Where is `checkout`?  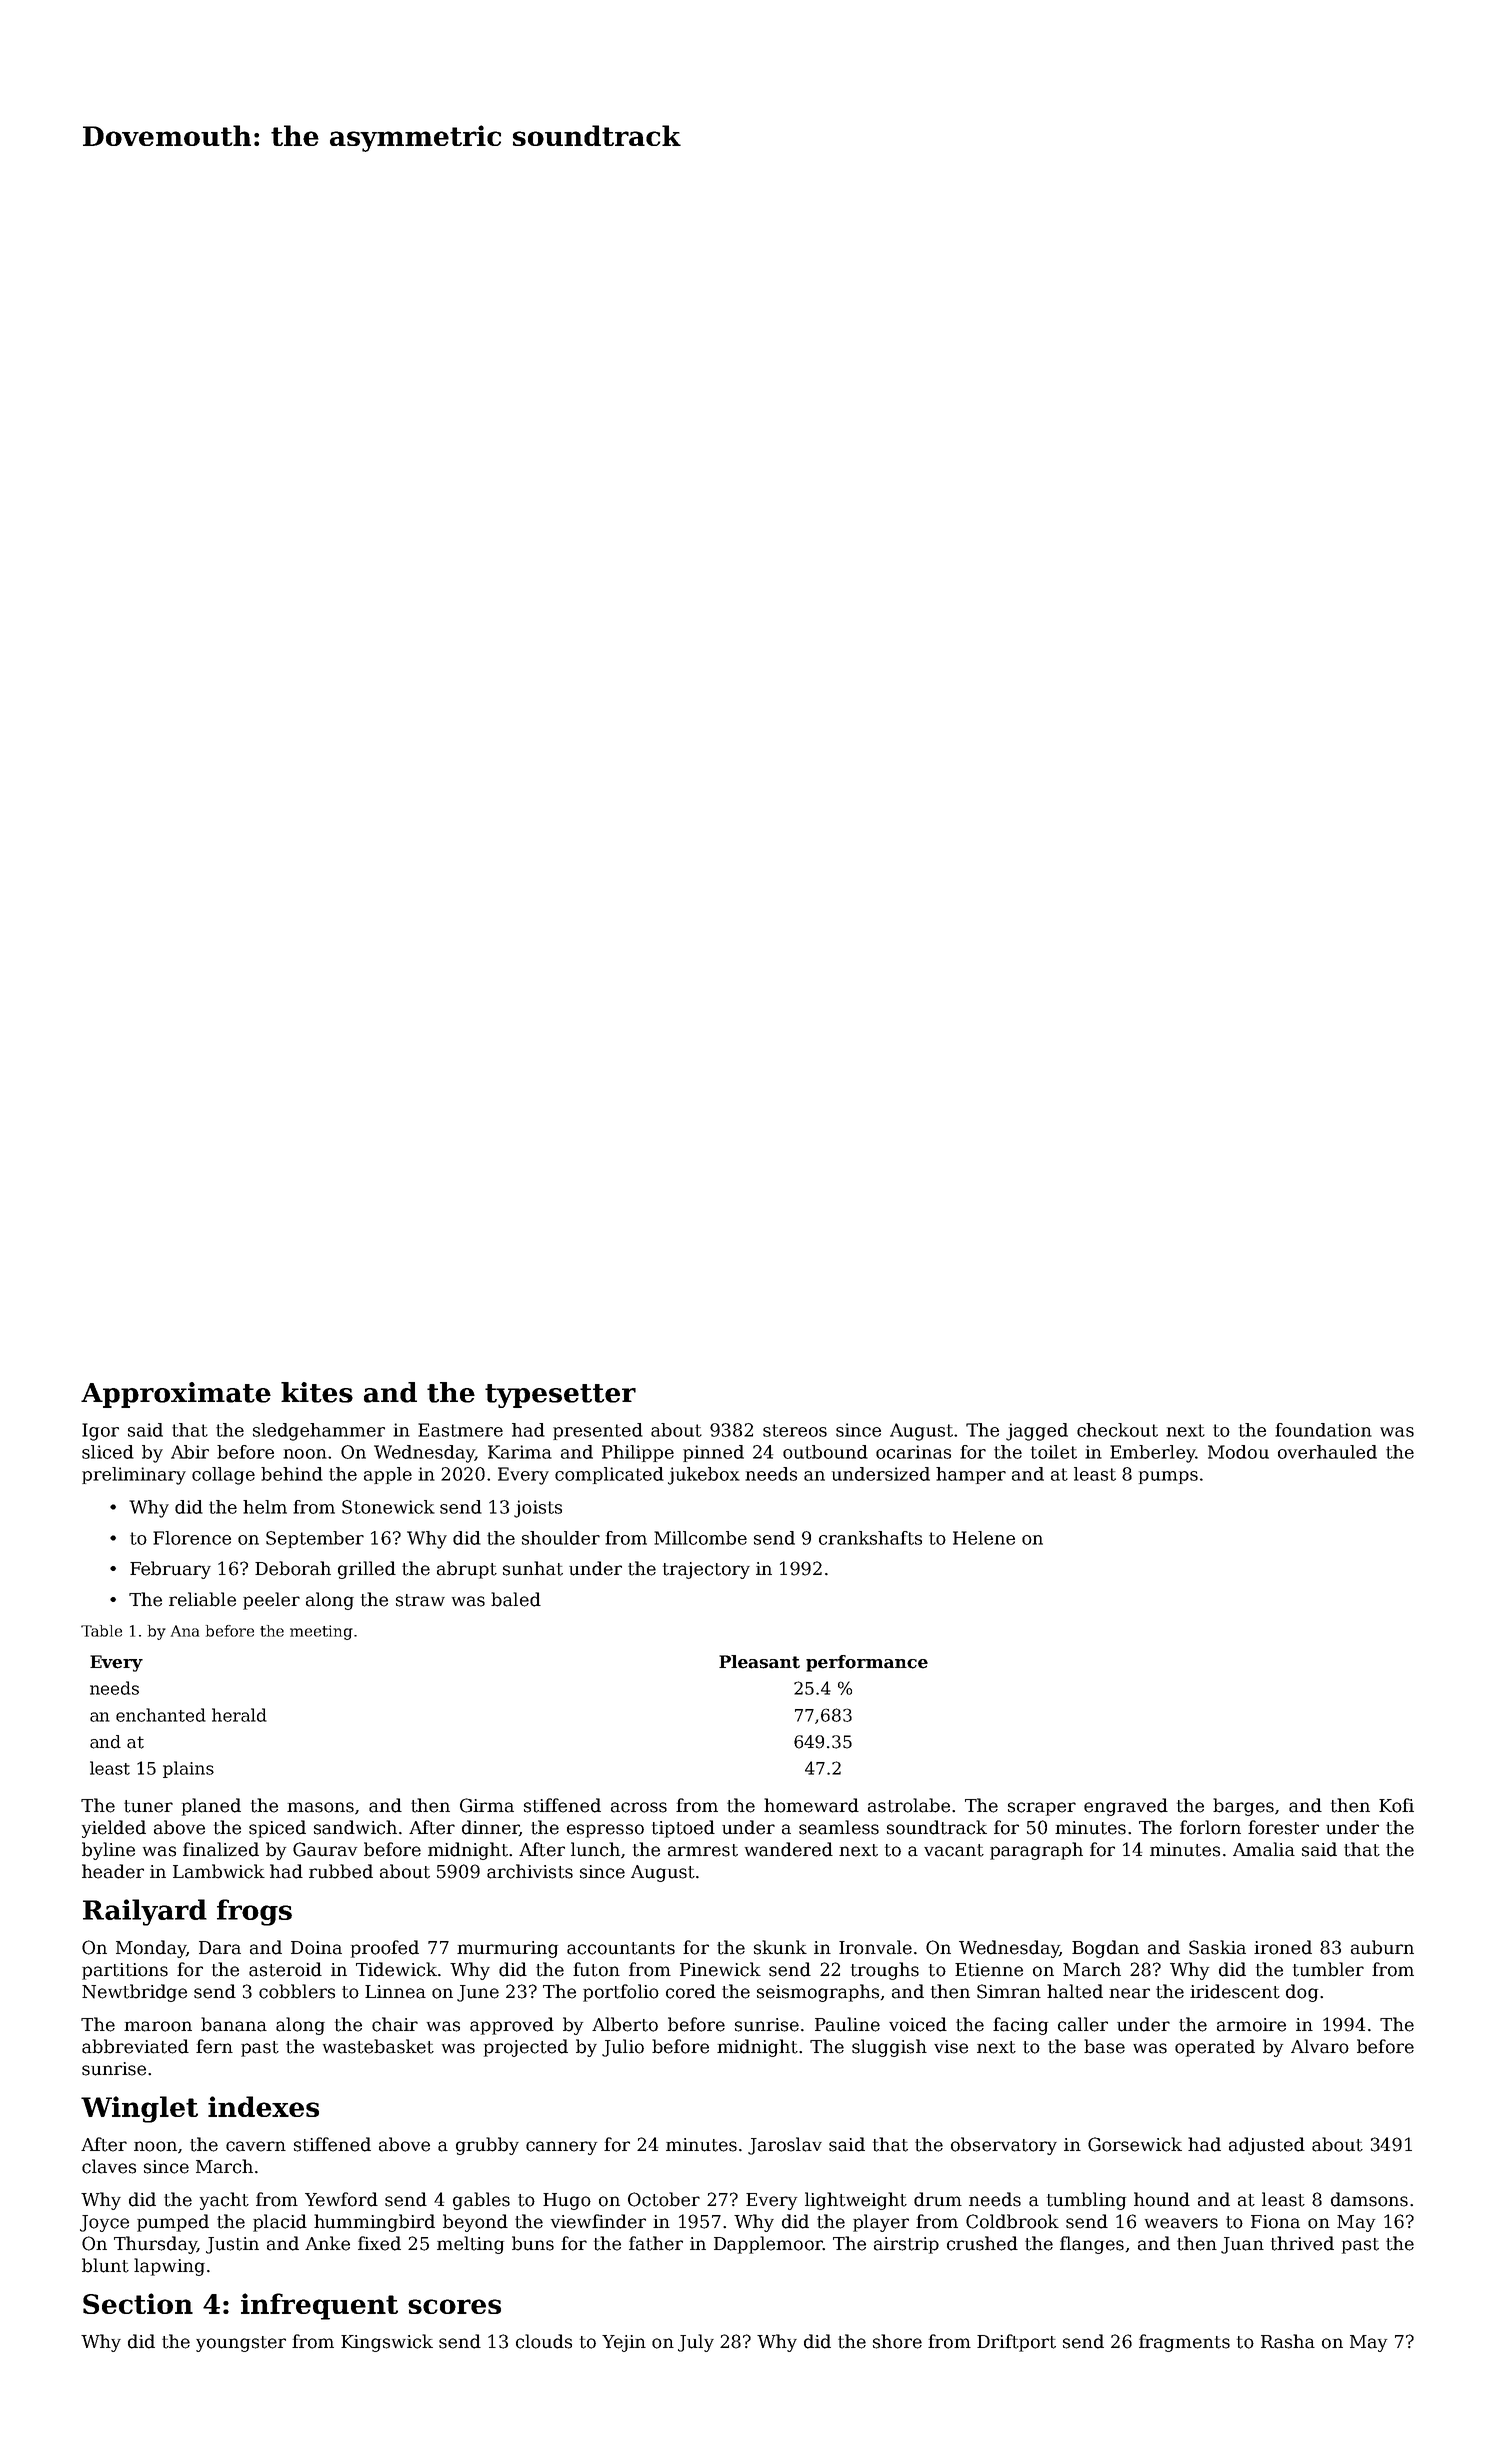 checkout is located at coordinates (1117, 1430).
